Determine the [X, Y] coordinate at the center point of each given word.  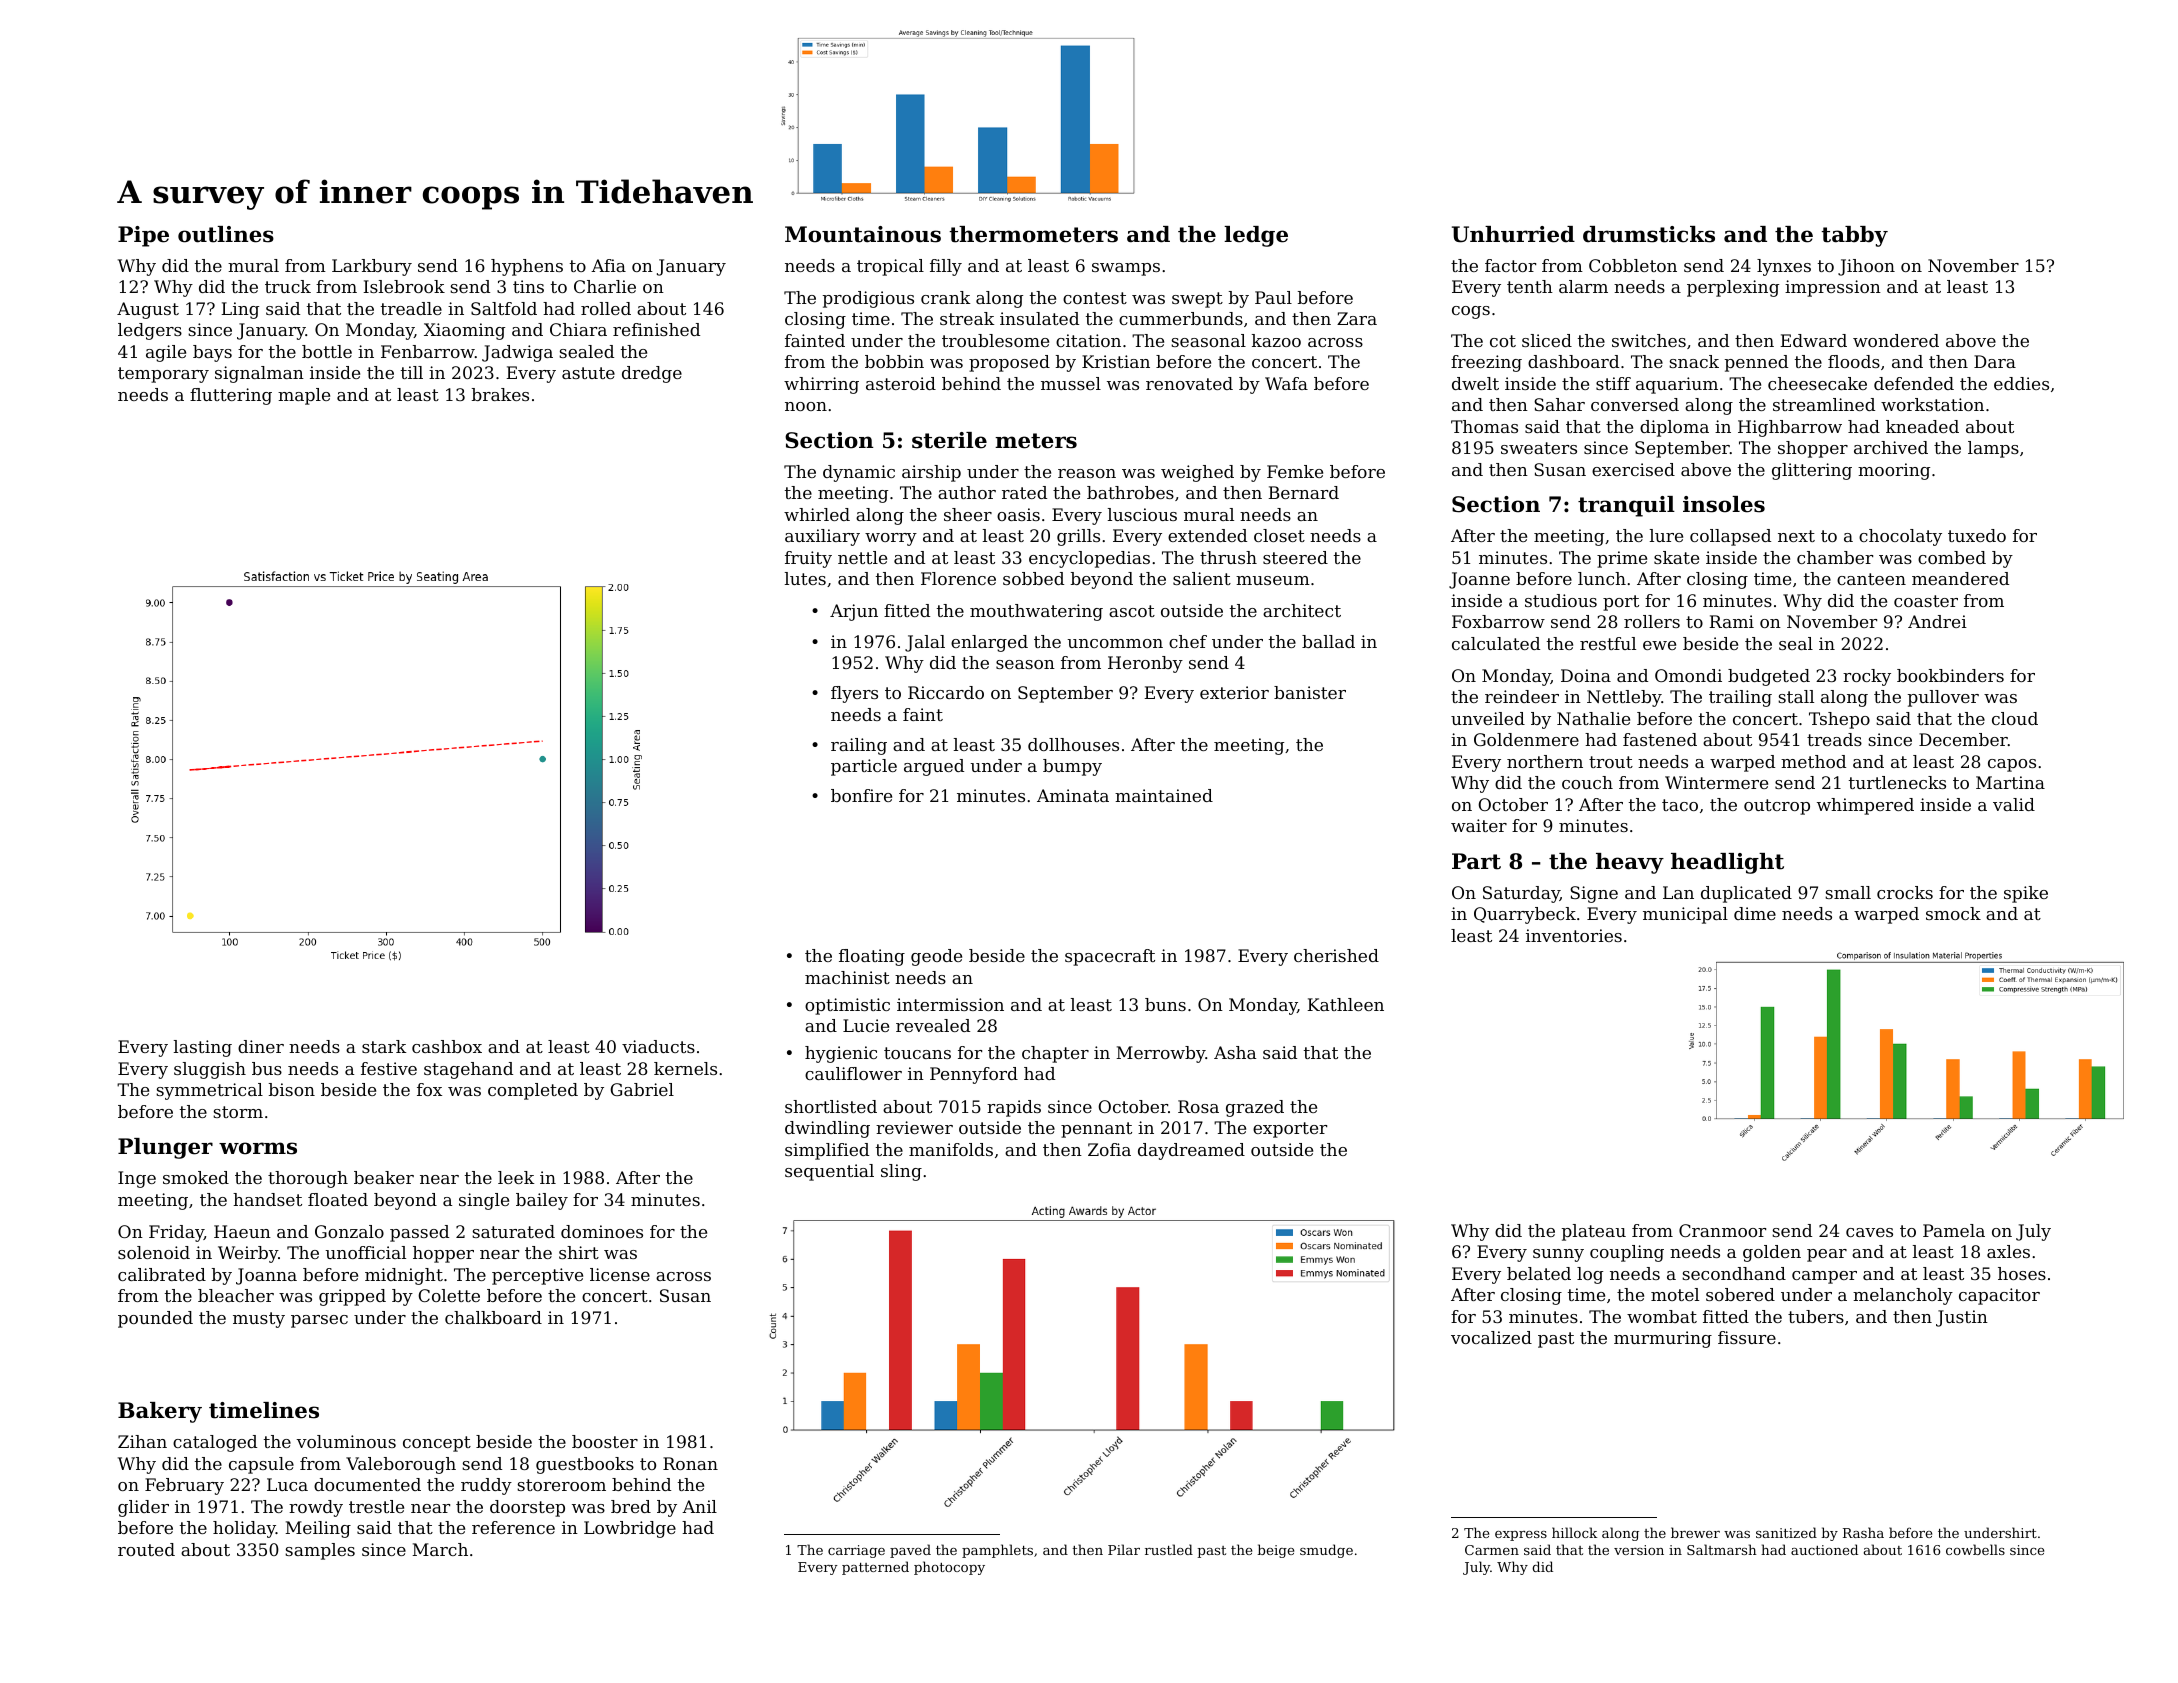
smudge [1326, 1551]
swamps [1126, 269]
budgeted [1769, 677]
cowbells [1975, 1549]
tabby [1854, 236]
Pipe [143, 236]
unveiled [1488, 718]
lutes [805, 578]
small [1848, 892]
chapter [1055, 1054]
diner [261, 1046]
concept [437, 1444]
